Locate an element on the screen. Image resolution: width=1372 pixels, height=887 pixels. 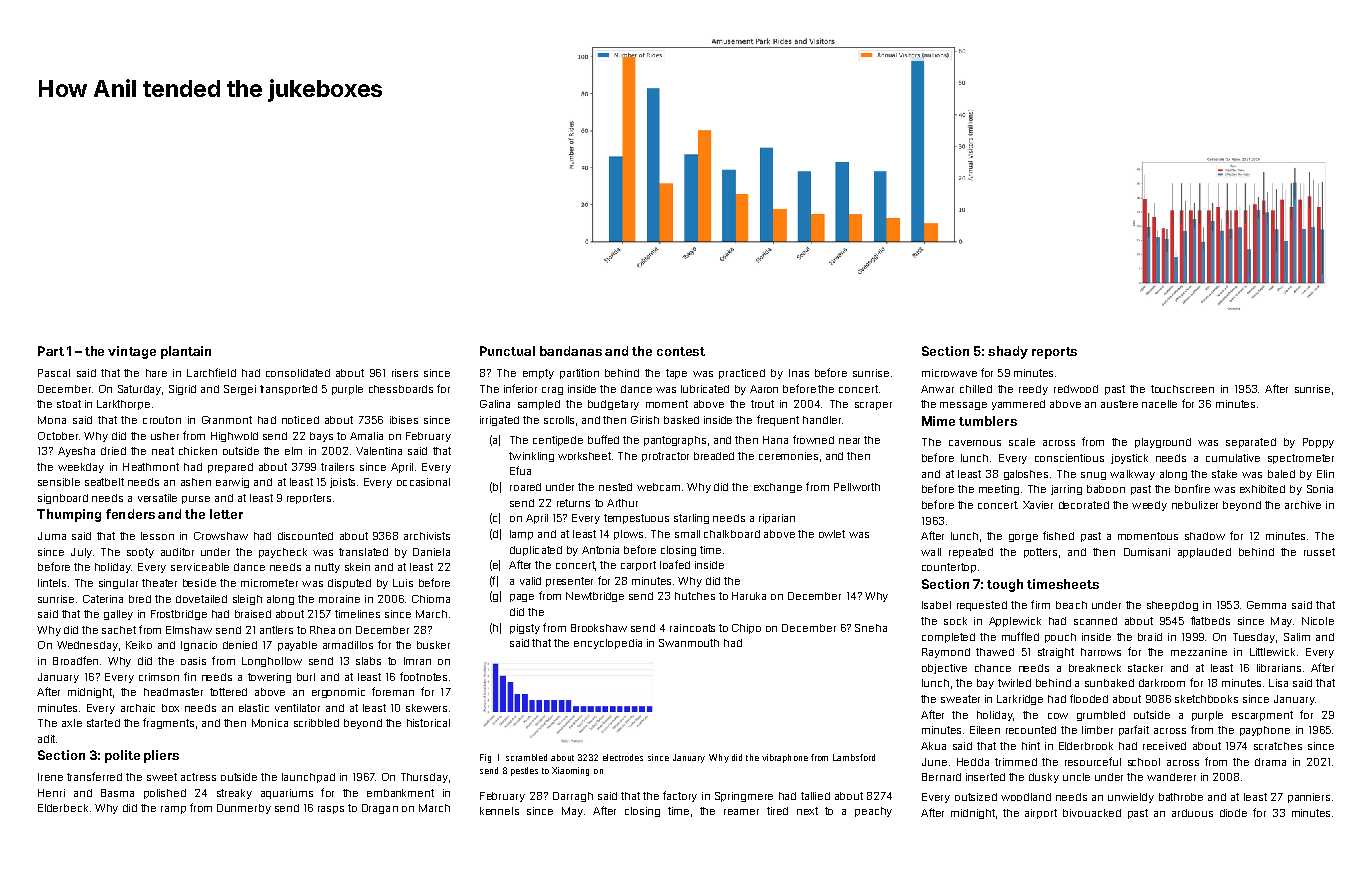
pigsty is located at coordinates (525, 629).
